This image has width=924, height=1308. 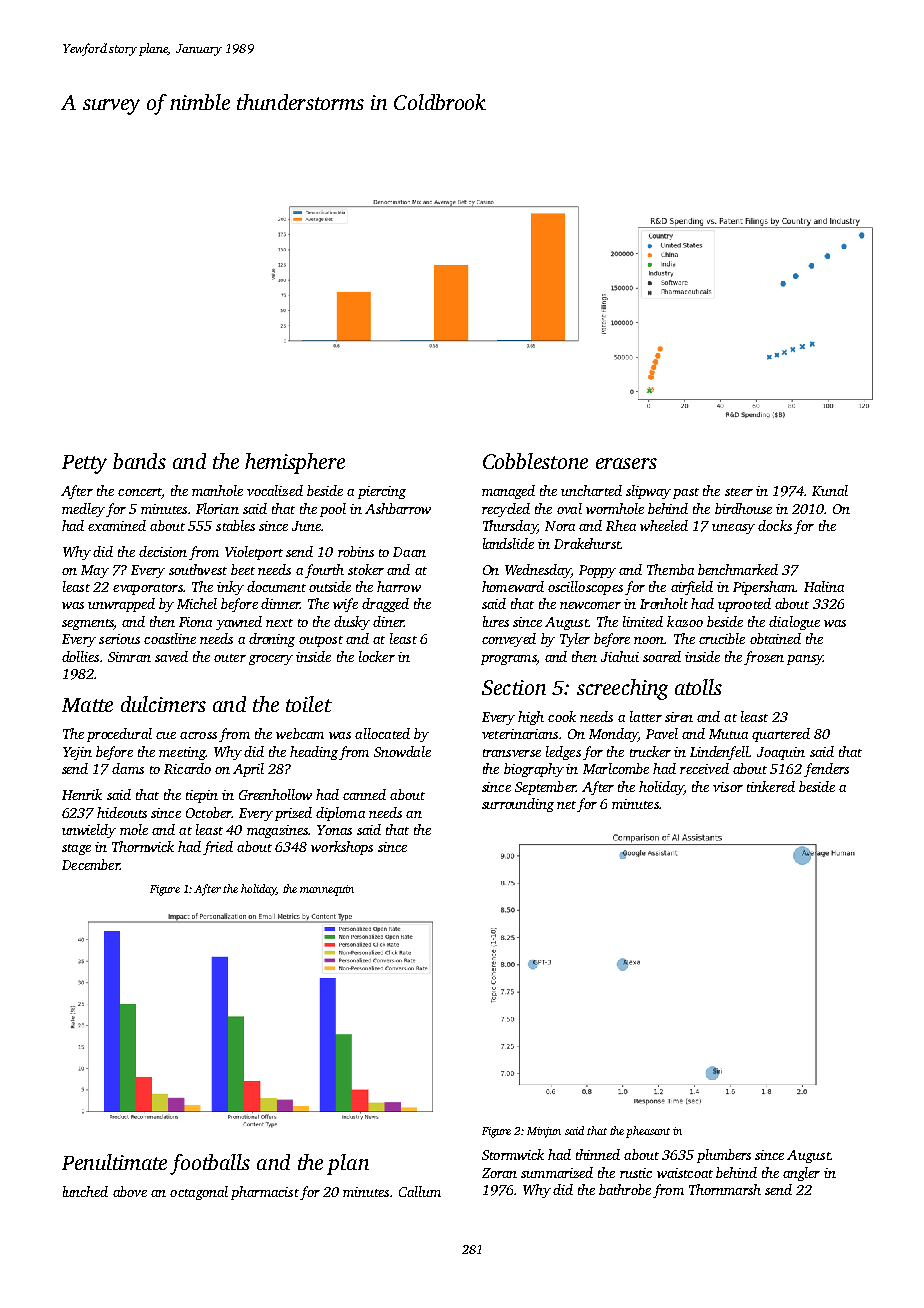 What do you see at coordinates (733, 529) in the image?
I see `uneasy` at bounding box center [733, 529].
